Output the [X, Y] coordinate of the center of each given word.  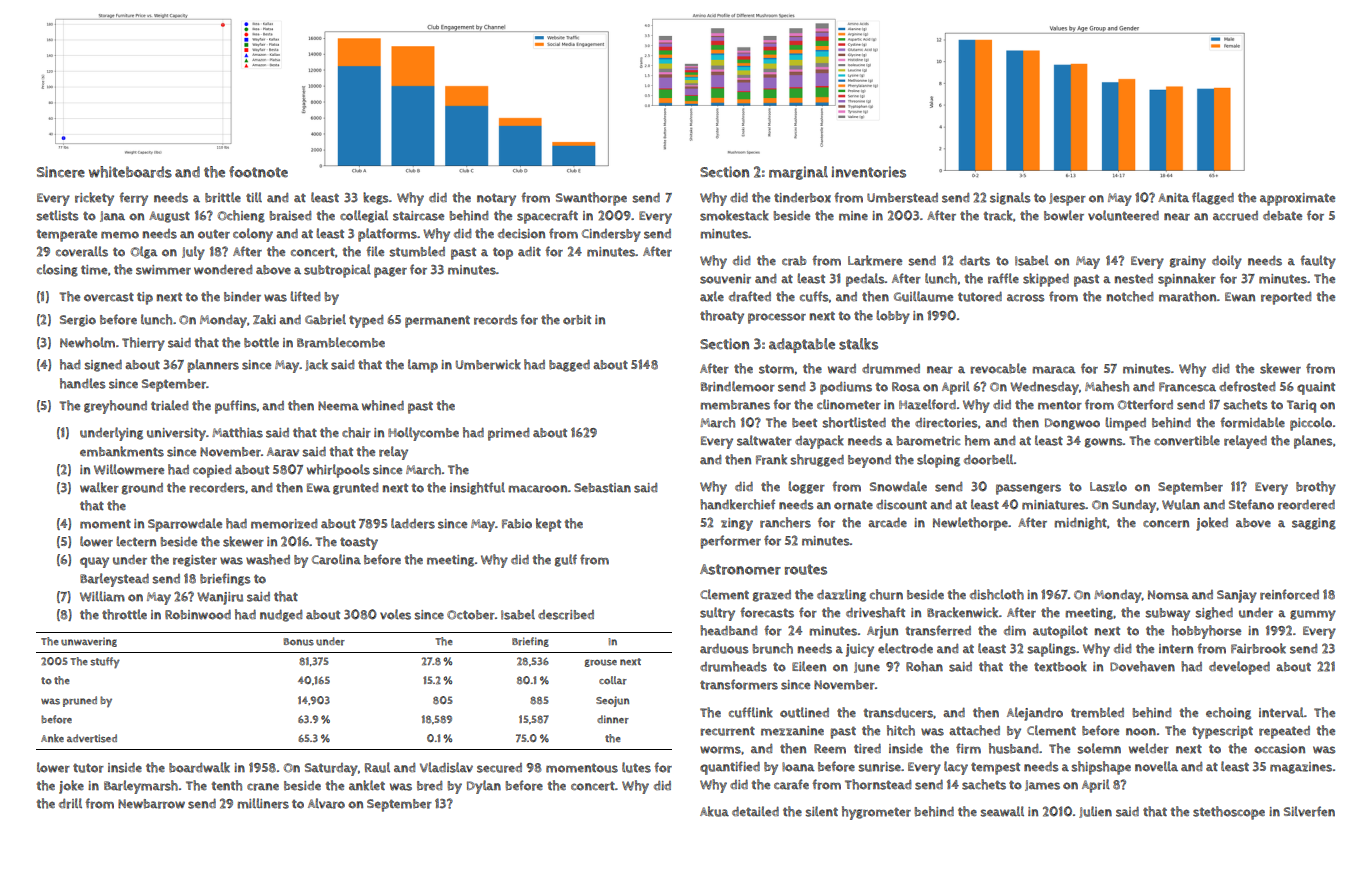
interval [1281, 712]
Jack [316, 365]
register [195, 561]
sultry [717, 614]
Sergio [78, 321]
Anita [1173, 197]
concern [1166, 524]
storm [776, 369]
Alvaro [326, 803]
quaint [1316, 388]
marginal [798, 173]
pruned [80, 701]
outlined [804, 712]
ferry [133, 199]
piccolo [1311, 424]
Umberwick [488, 364]
